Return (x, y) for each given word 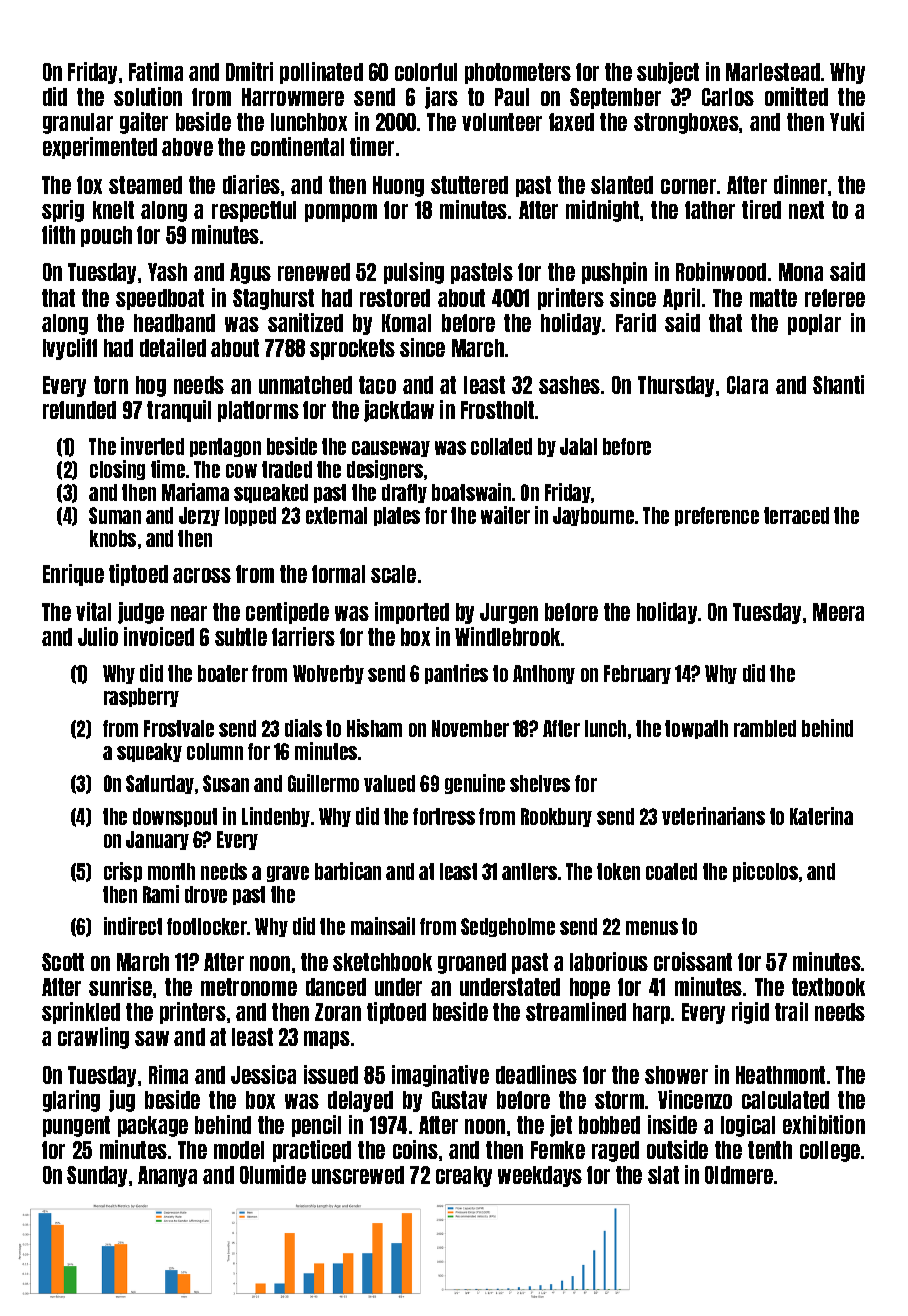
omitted (796, 96)
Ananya (167, 1176)
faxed (571, 122)
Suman (115, 515)
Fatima (156, 71)
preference (717, 516)
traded (287, 469)
